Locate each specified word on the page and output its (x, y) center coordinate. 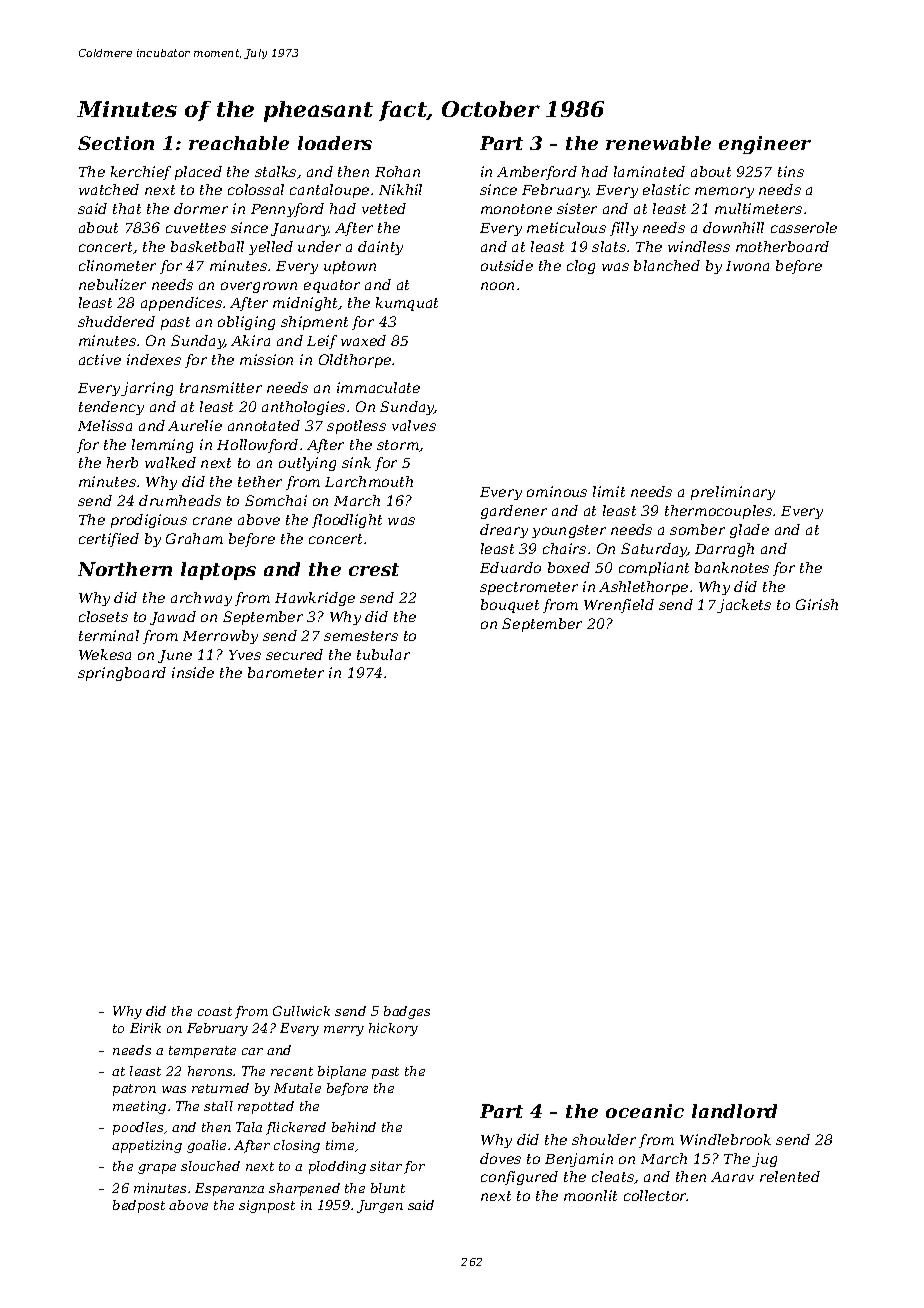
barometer (286, 672)
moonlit (590, 1195)
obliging (246, 323)
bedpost (139, 1206)
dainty (380, 248)
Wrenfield (619, 606)
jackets (744, 606)
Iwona (747, 266)
